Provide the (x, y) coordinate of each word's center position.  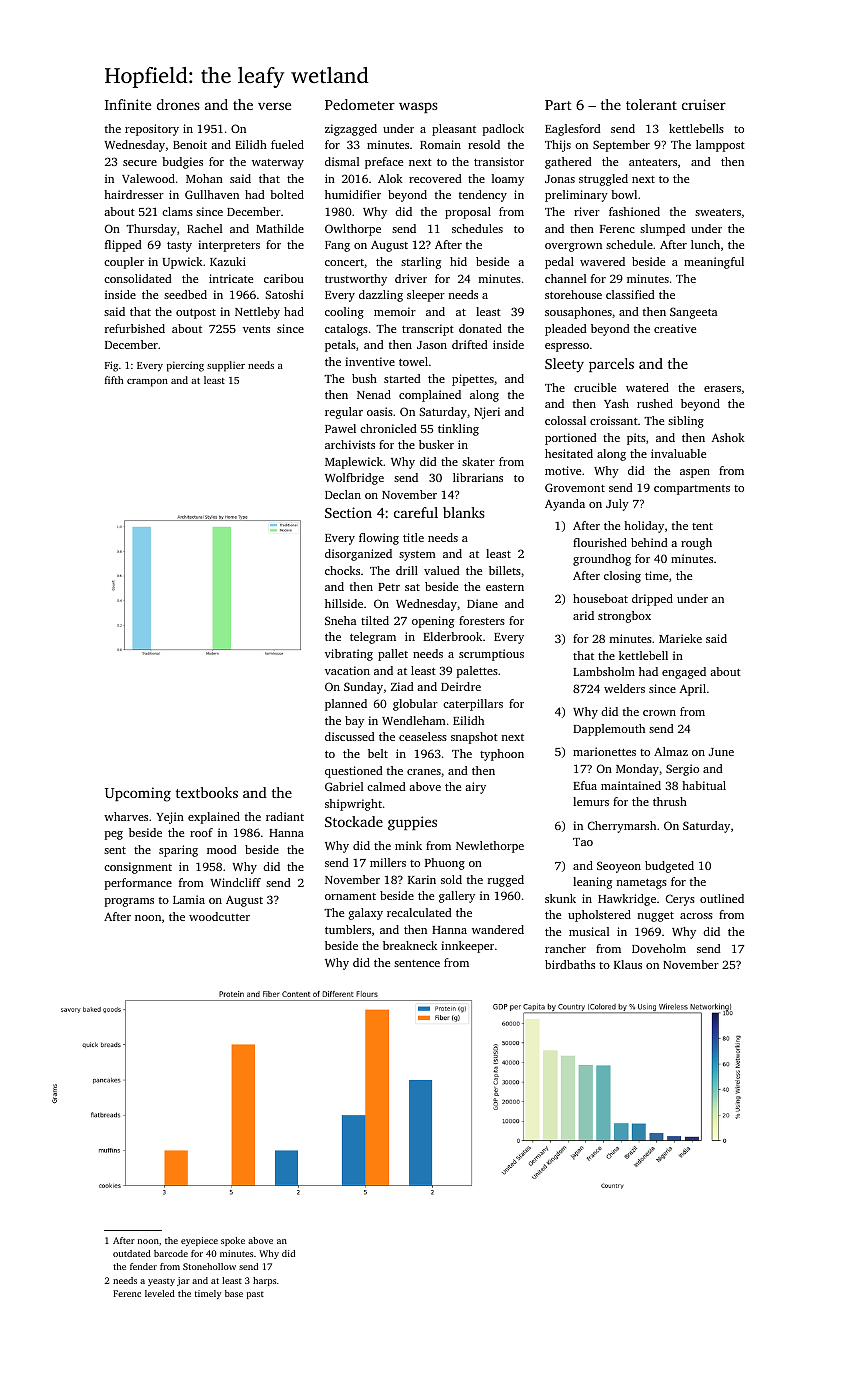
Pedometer (360, 104)
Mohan (204, 178)
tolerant (651, 104)
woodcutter (219, 916)
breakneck (410, 945)
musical (589, 931)
